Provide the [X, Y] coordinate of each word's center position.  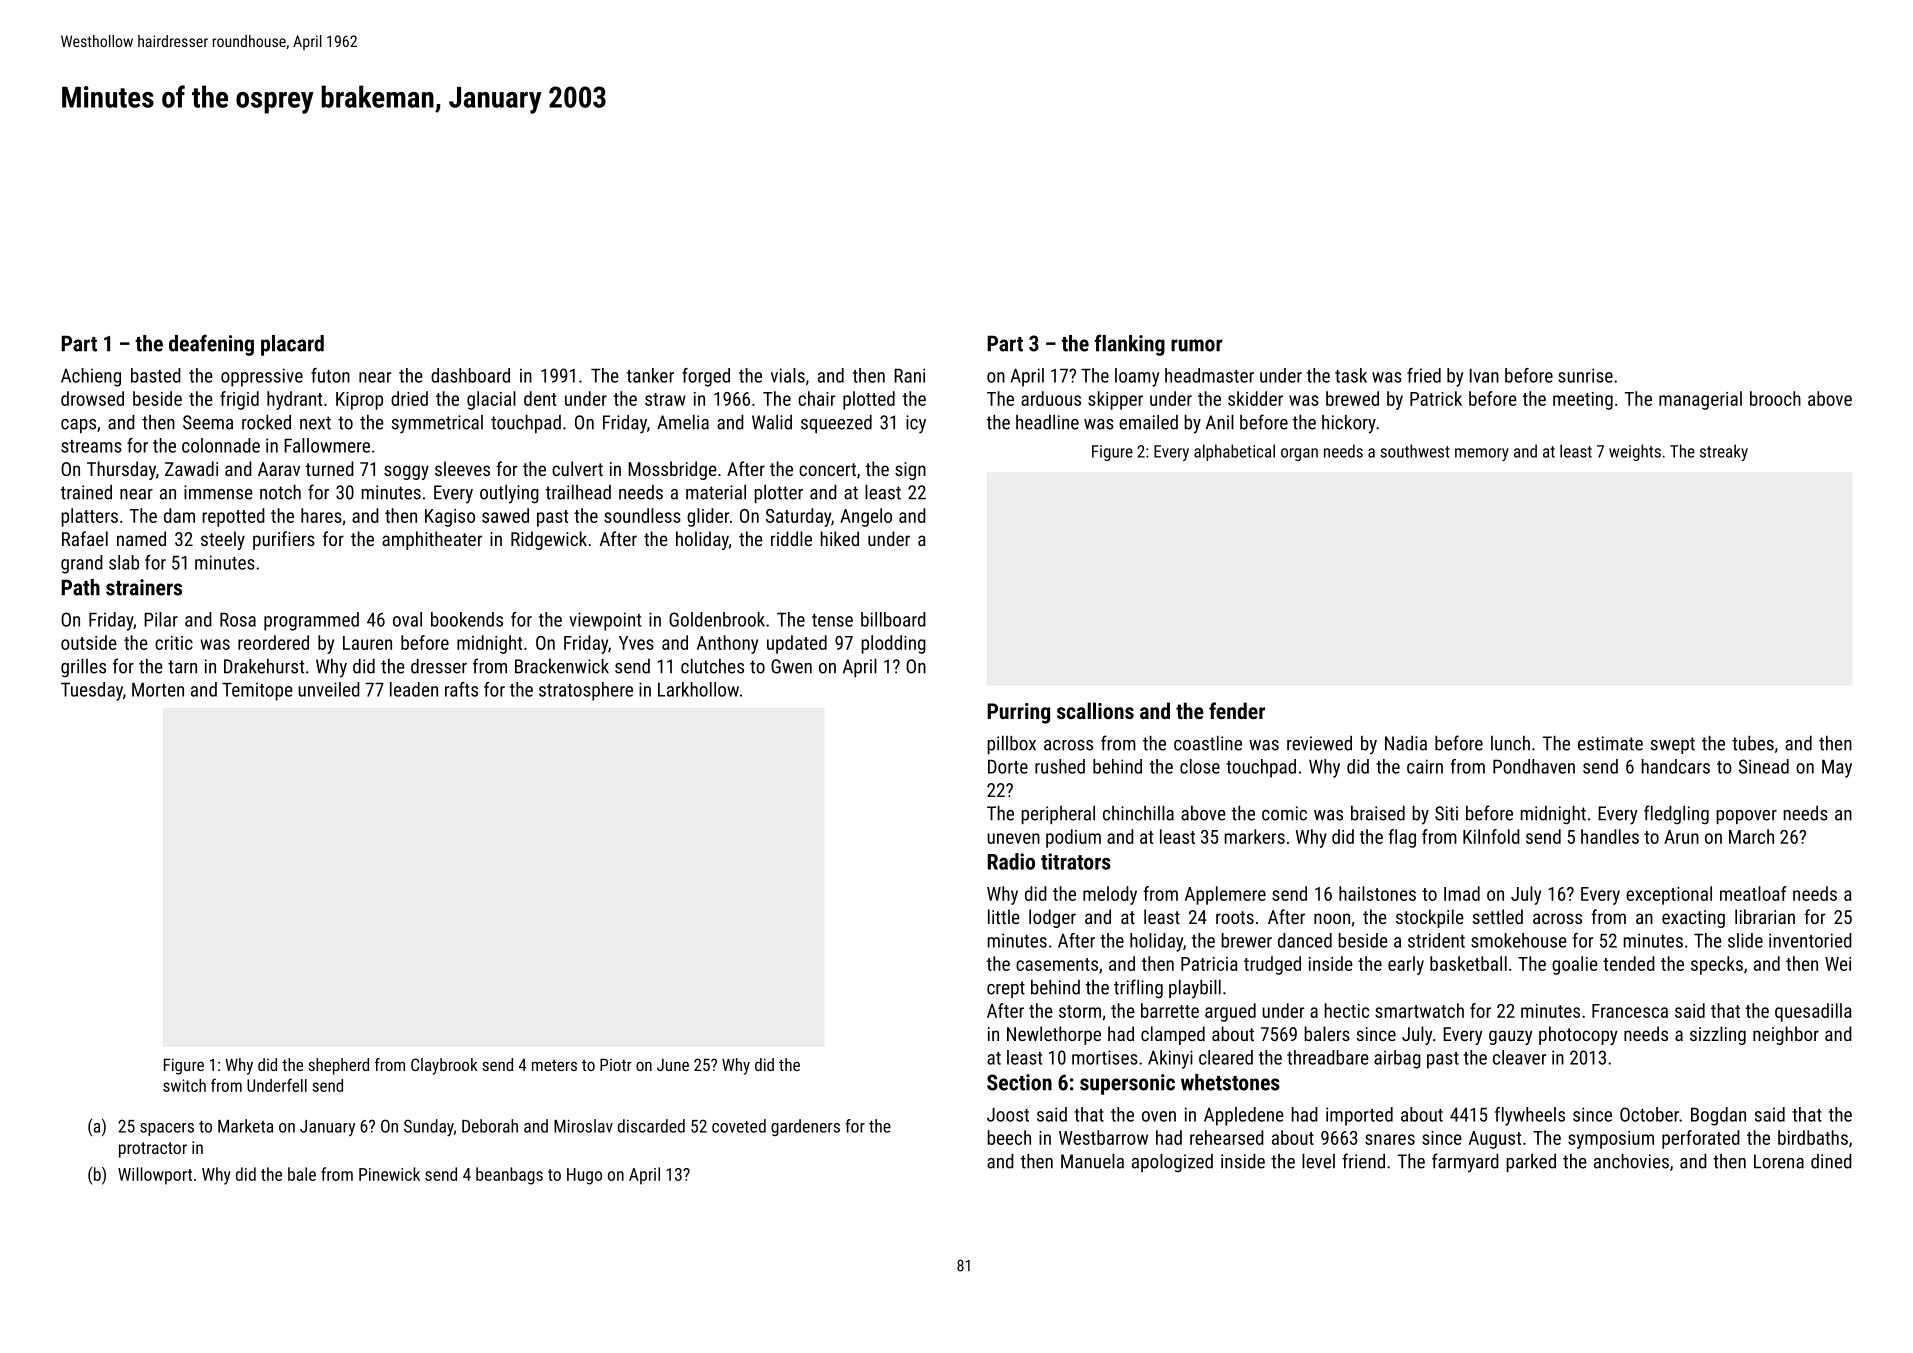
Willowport [155, 1176]
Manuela [1092, 1161]
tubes [1753, 743]
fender [1237, 710]
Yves [636, 643]
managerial [1700, 400]
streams [91, 446]
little [1004, 916]
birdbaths [1813, 1137]
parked [1531, 1163]
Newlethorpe [1054, 1035]
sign [910, 471]
